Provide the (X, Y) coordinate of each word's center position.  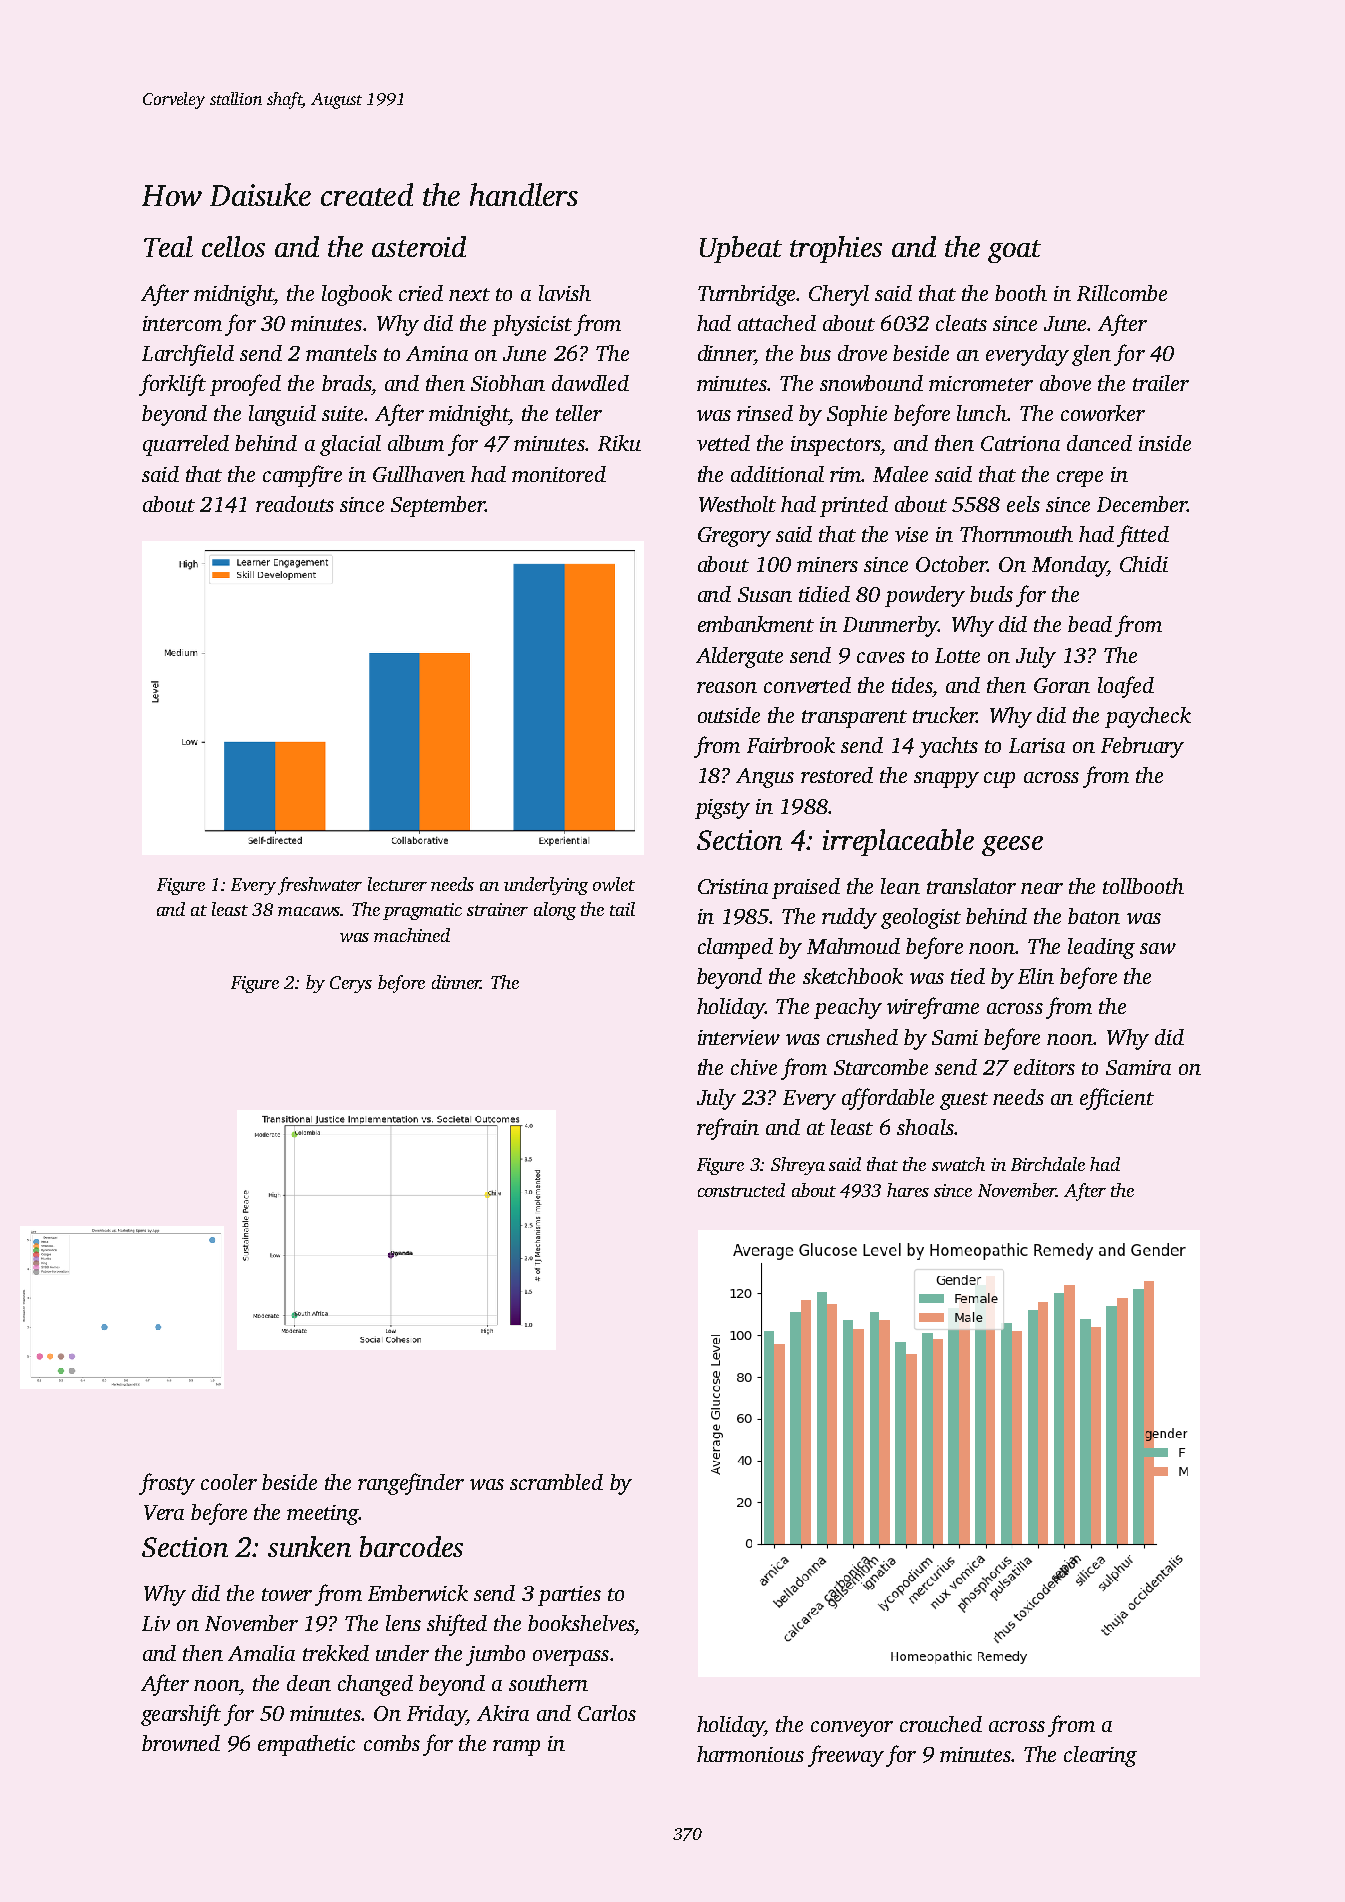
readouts (295, 504)
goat (1014, 251)
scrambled (556, 1482)
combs (392, 1743)
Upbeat (741, 249)
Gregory (734, 537)
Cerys (351, 984)
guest (964, 1101)
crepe (1080, 479)
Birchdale (1048, 1164)
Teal (168, 246)
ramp (516, 1748)
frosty (167, 1484)
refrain (728, 1129)
